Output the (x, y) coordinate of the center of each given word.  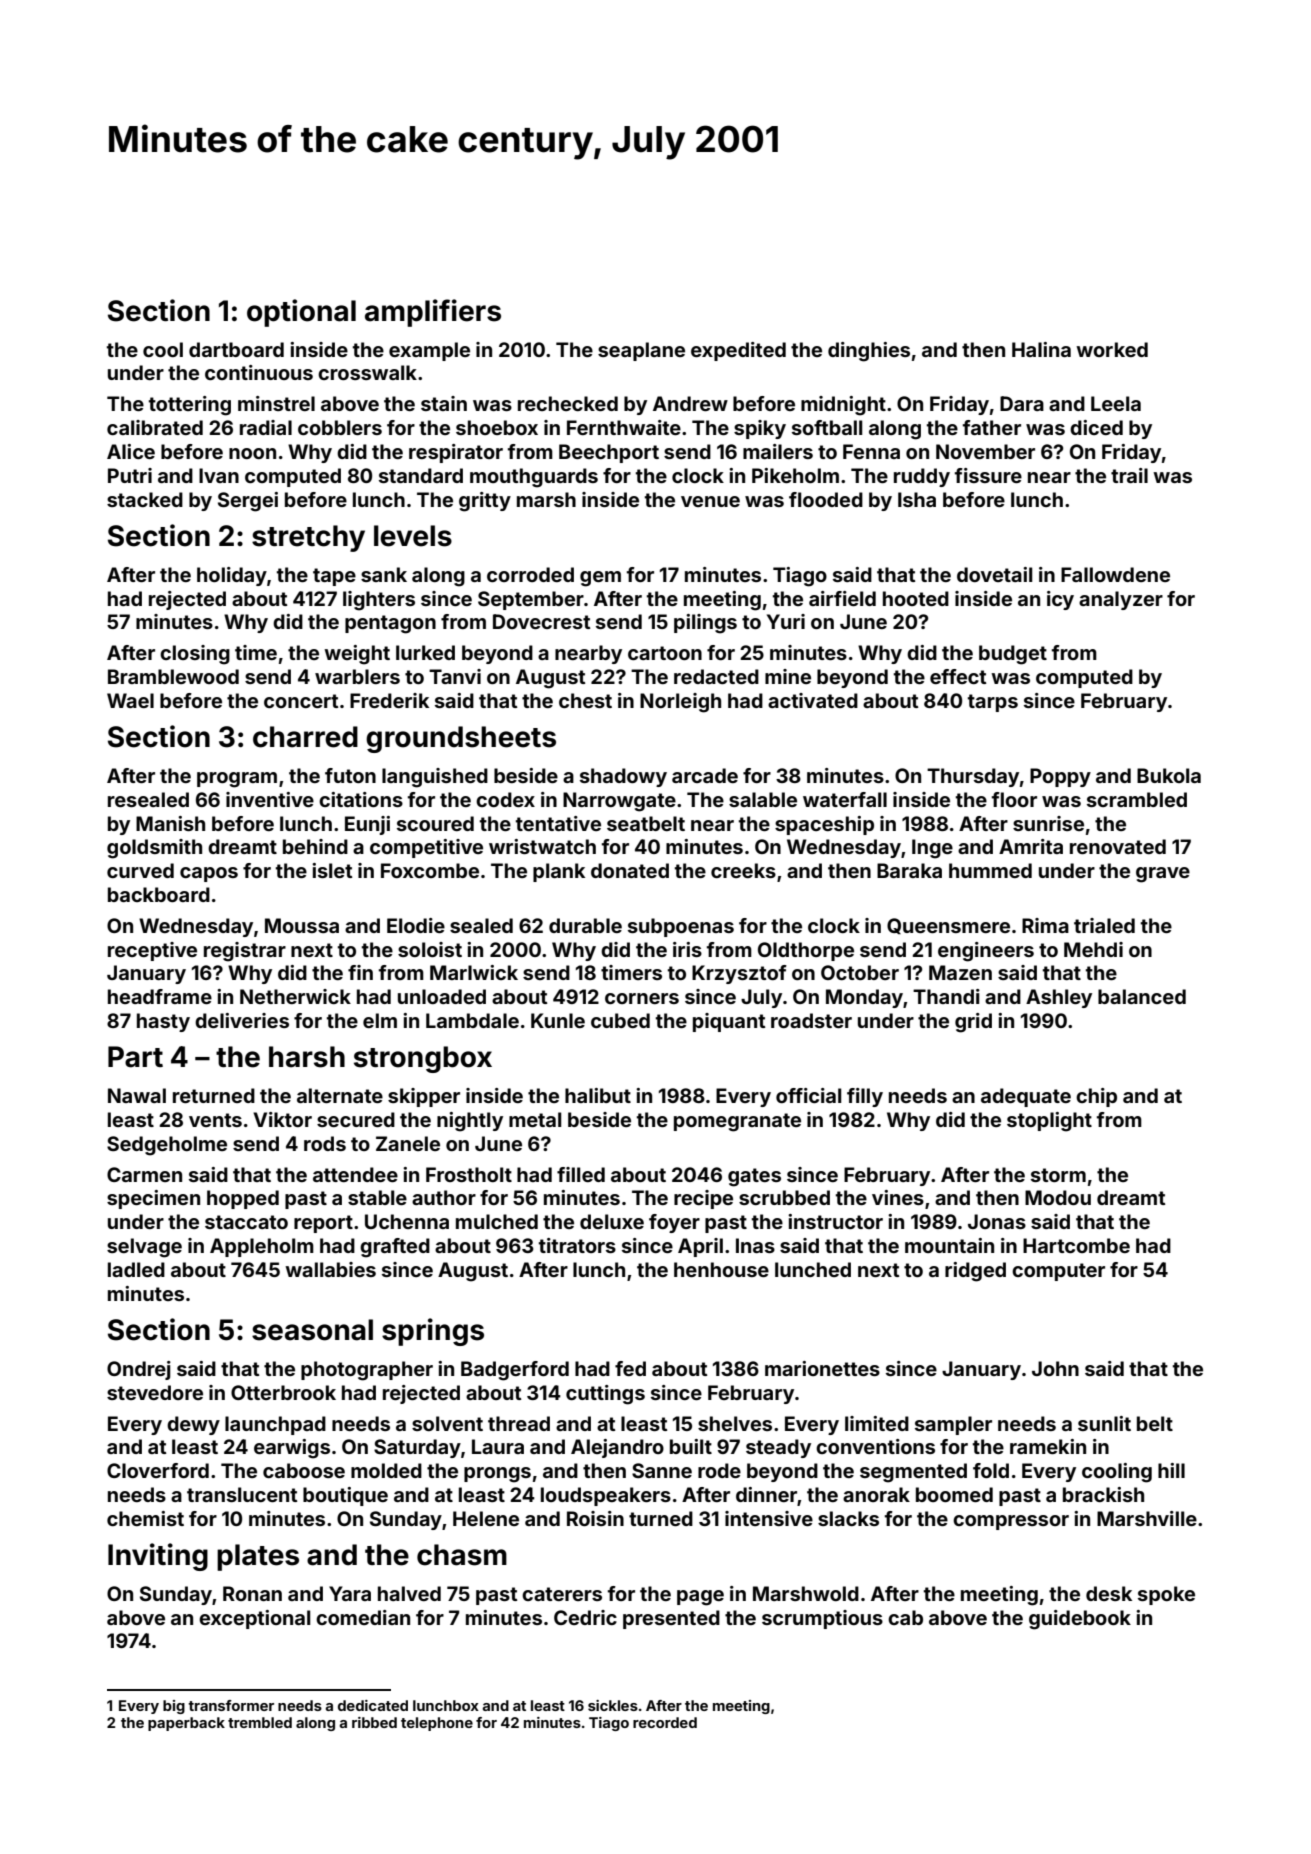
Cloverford (158, 1470)
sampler (953, 1425)
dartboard (236, 349)
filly (865, 1097)
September (531, 600)
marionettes (822, 1368)
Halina (1041, 349)
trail (1129, 475)
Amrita (1031, 846)
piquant (729, 1022)
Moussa (302, 925)
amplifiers (433, 313)
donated (630, 870)
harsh (307, 1057)
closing (195, 655)
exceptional (254, 1619)
